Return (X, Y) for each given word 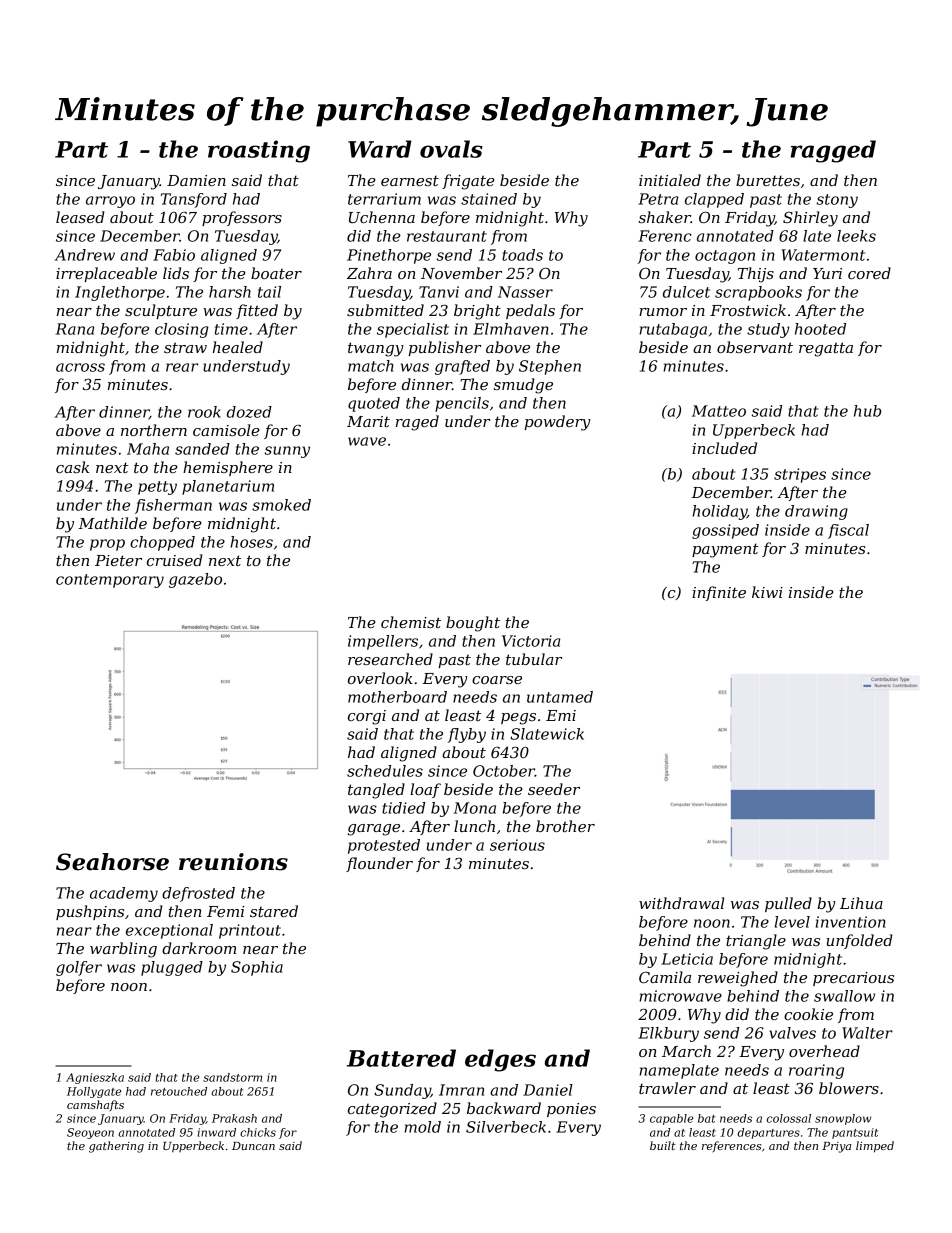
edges (500, 1060)
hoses (251, 542)
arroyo (110, 202)
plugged (172, 968)
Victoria (531, 641)
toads (522, 255)
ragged (833, 151)
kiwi (767, 592)
